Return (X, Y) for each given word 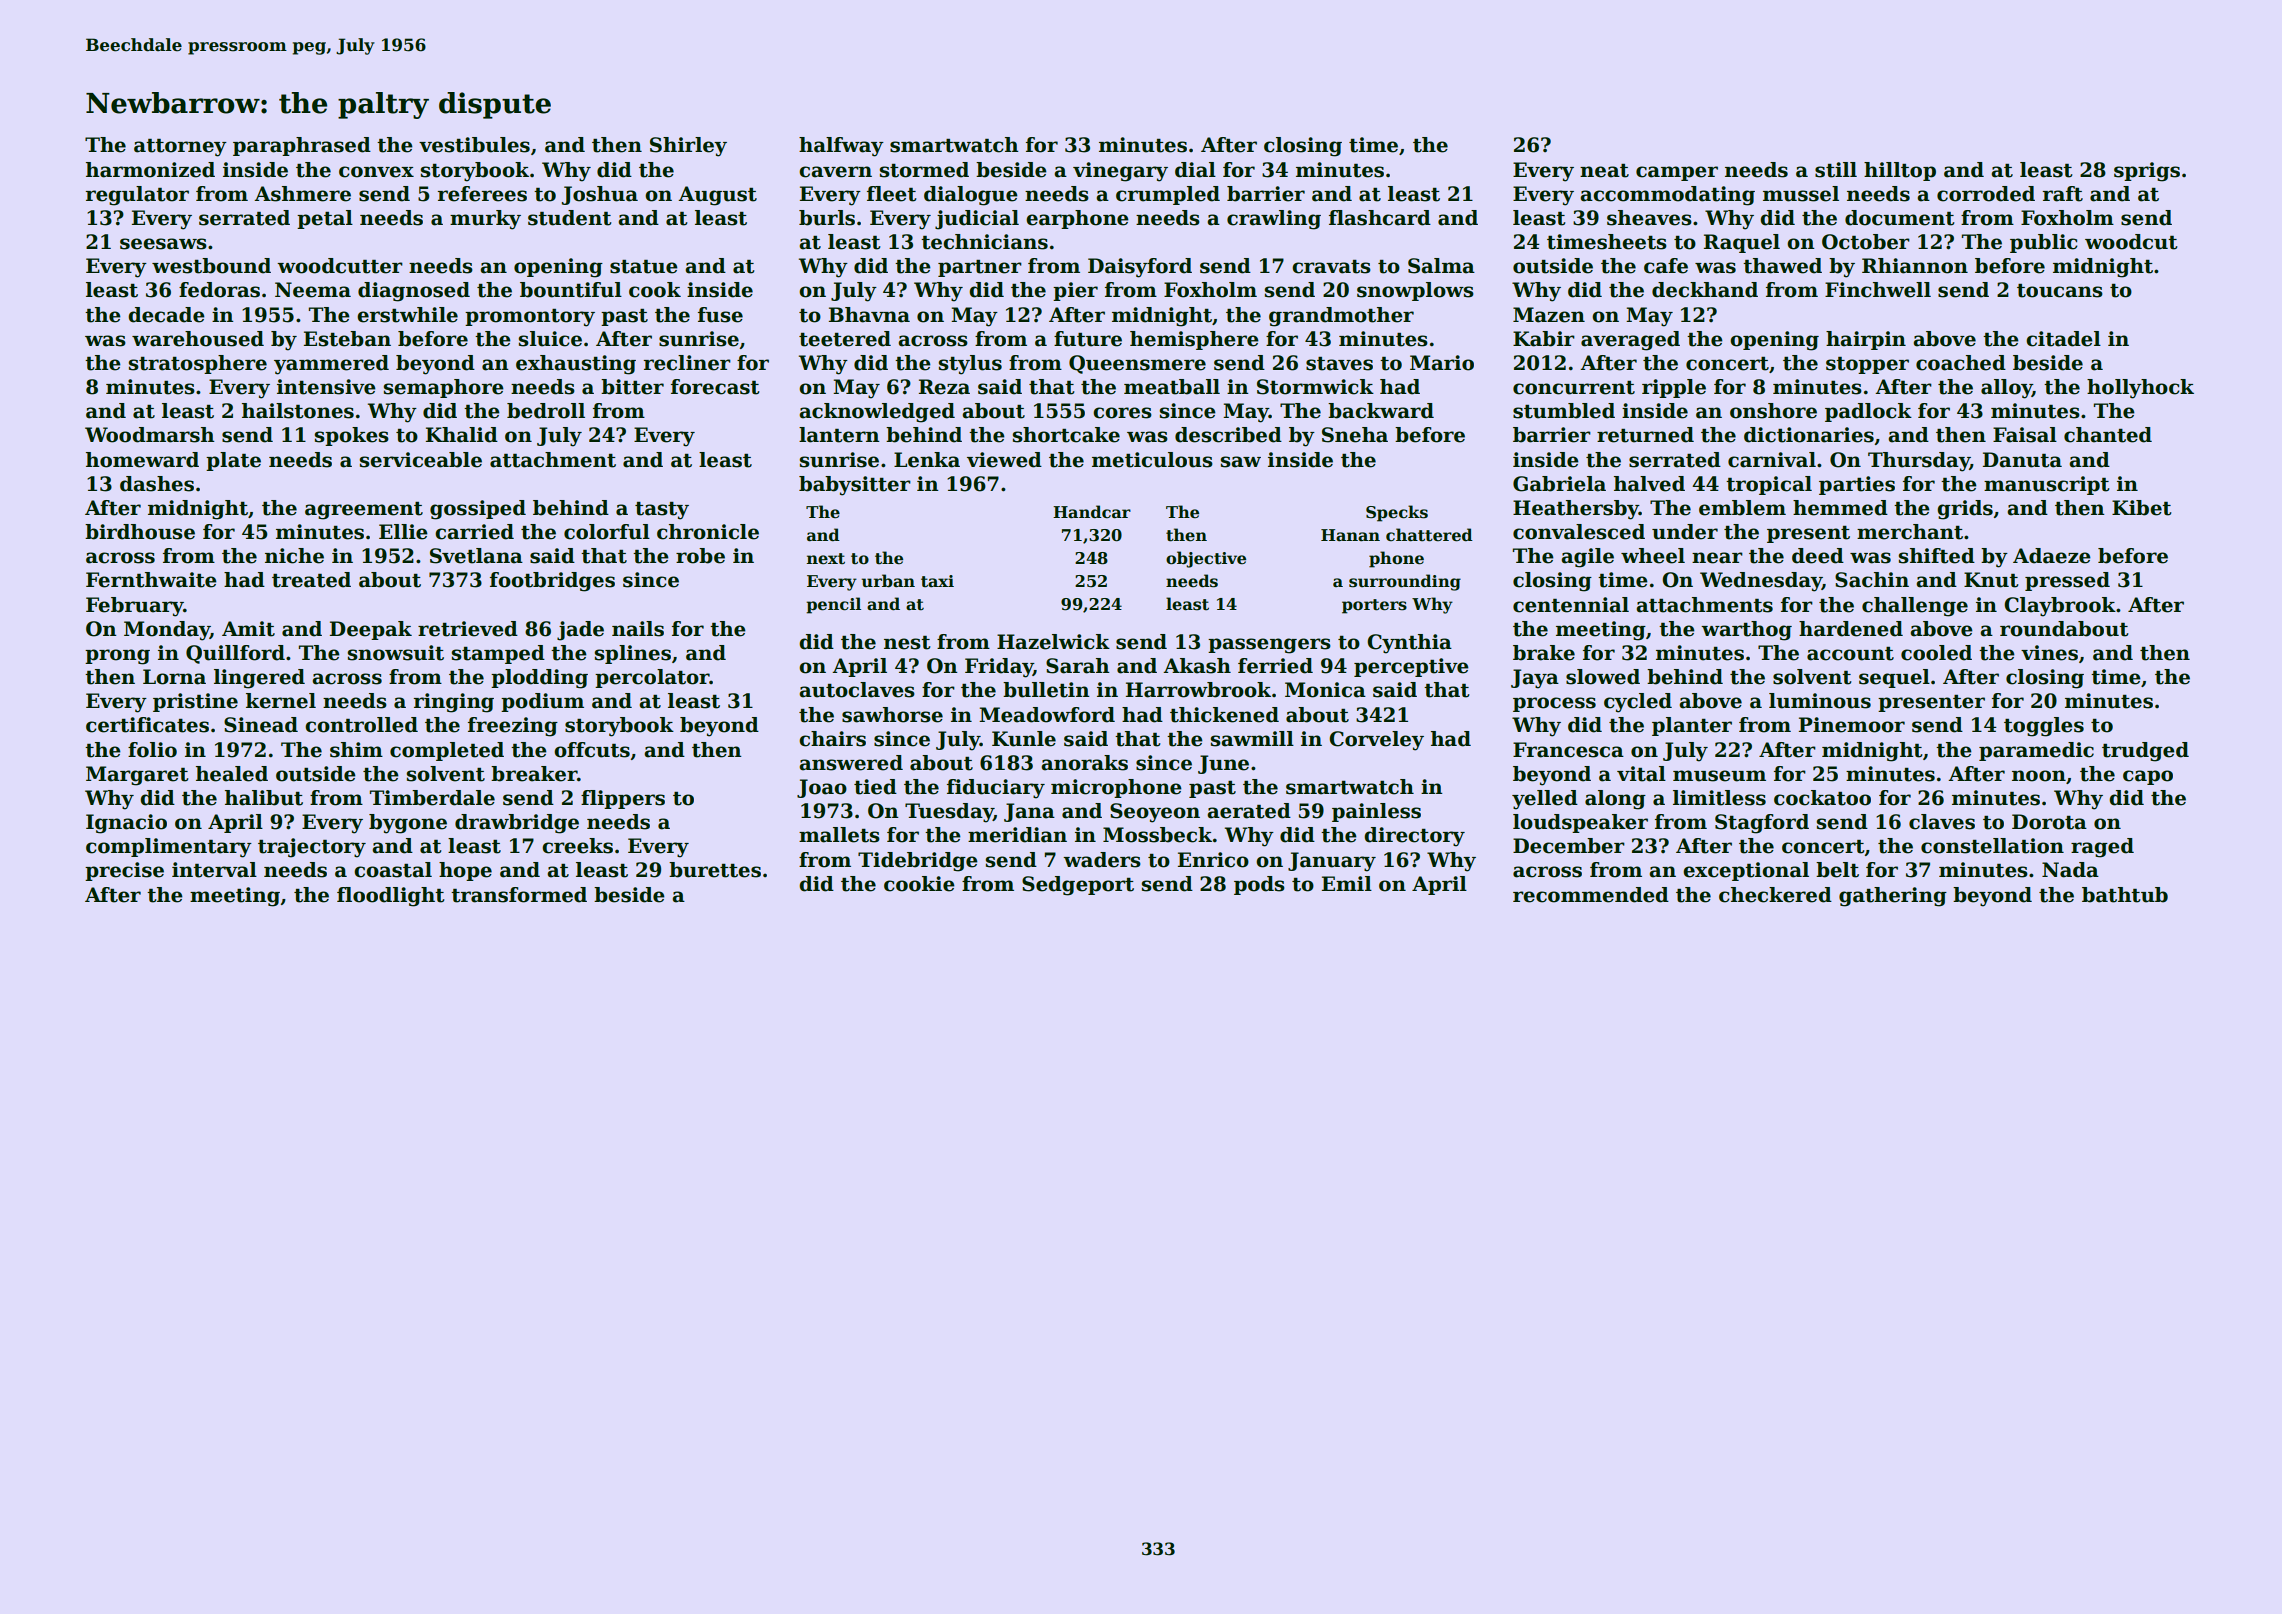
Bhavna (869, 315)
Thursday (1919, 462)
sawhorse (892, 715)
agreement (364, 511)
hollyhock (2140, 389)
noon (2039, 776)
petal (325, 219)
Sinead (261, 725)
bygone (408, 824)
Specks (1397, 513)
